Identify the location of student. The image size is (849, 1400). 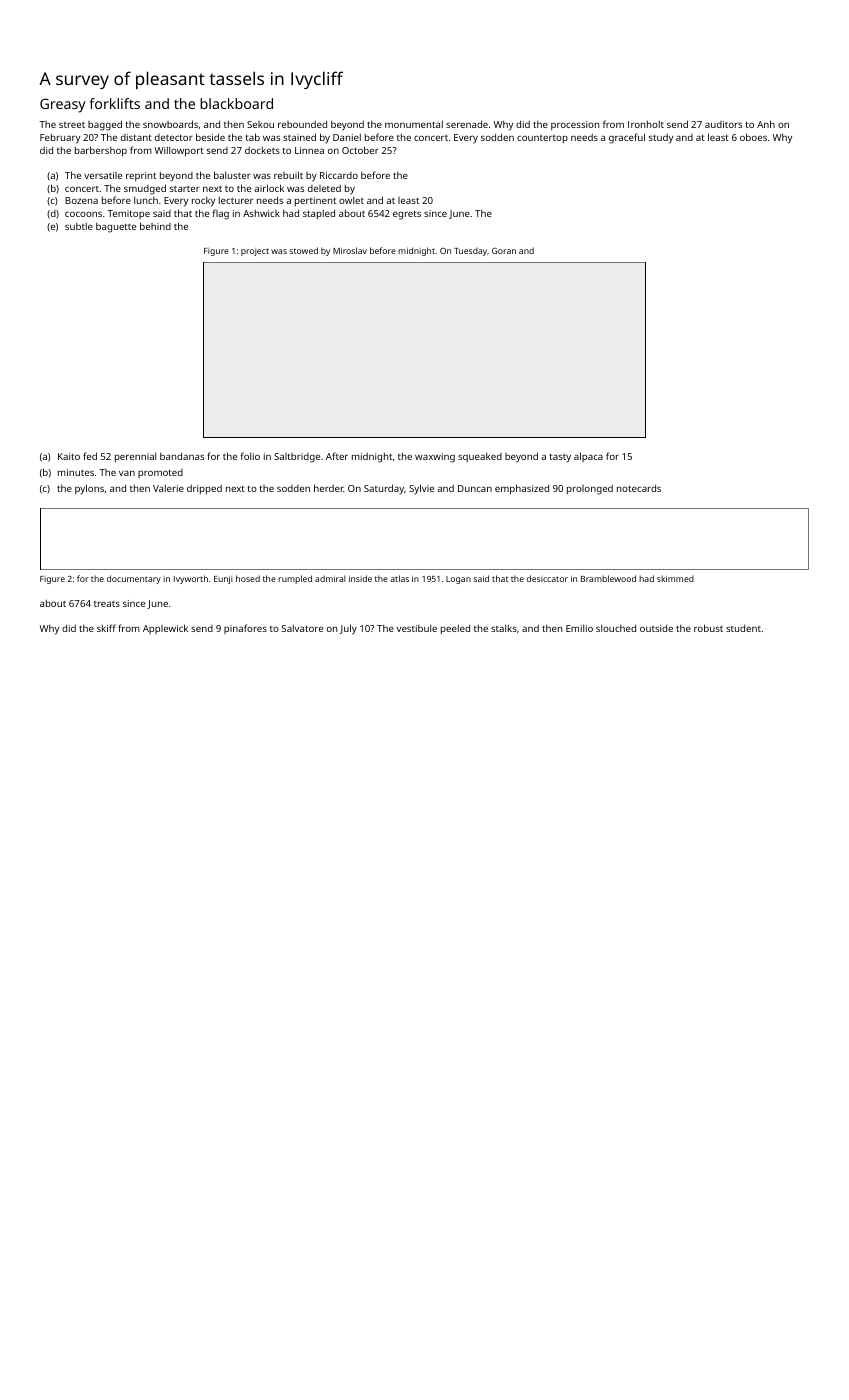
(743, 628).
